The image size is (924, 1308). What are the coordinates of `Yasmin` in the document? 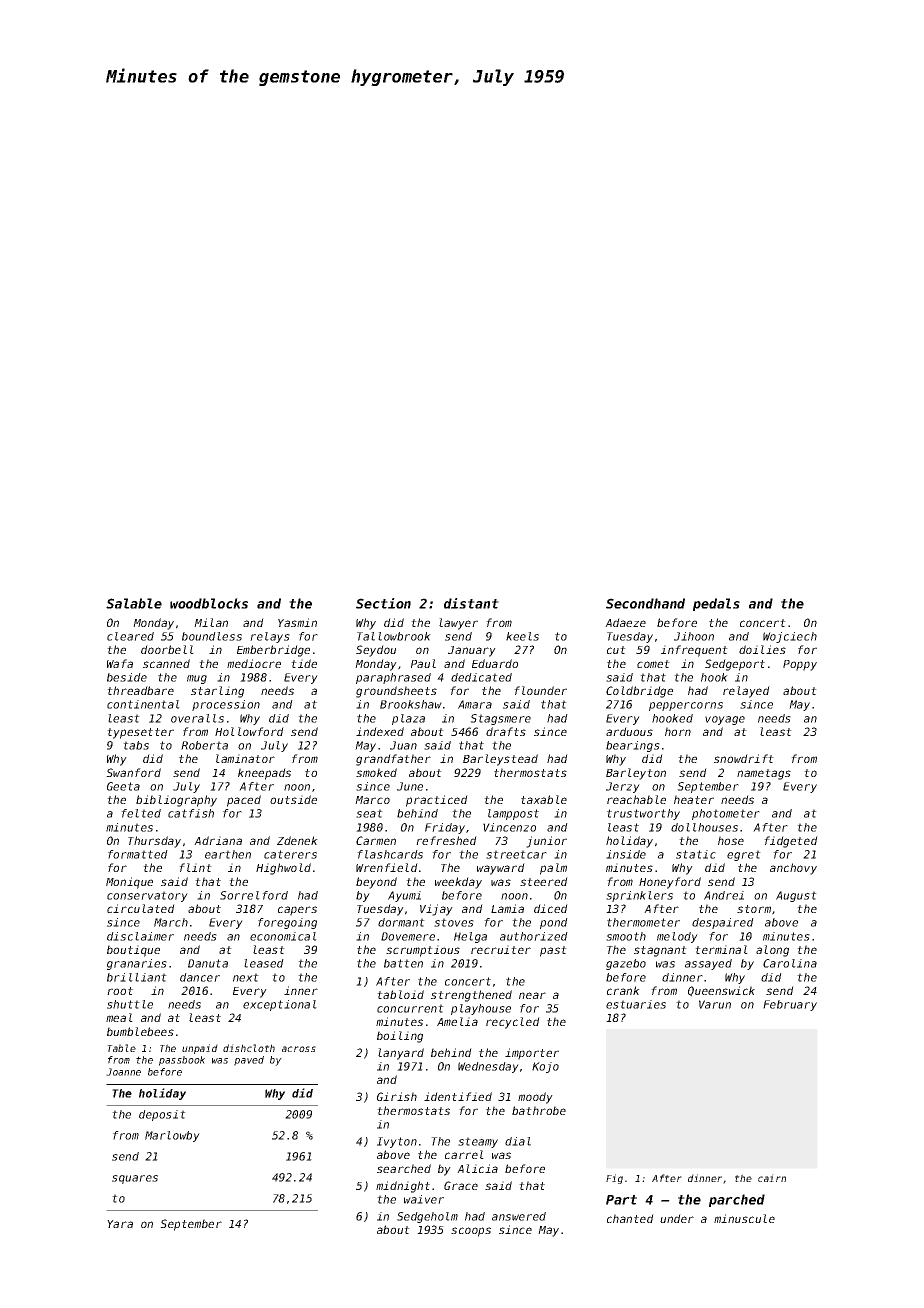 It's located at (297, 622).
